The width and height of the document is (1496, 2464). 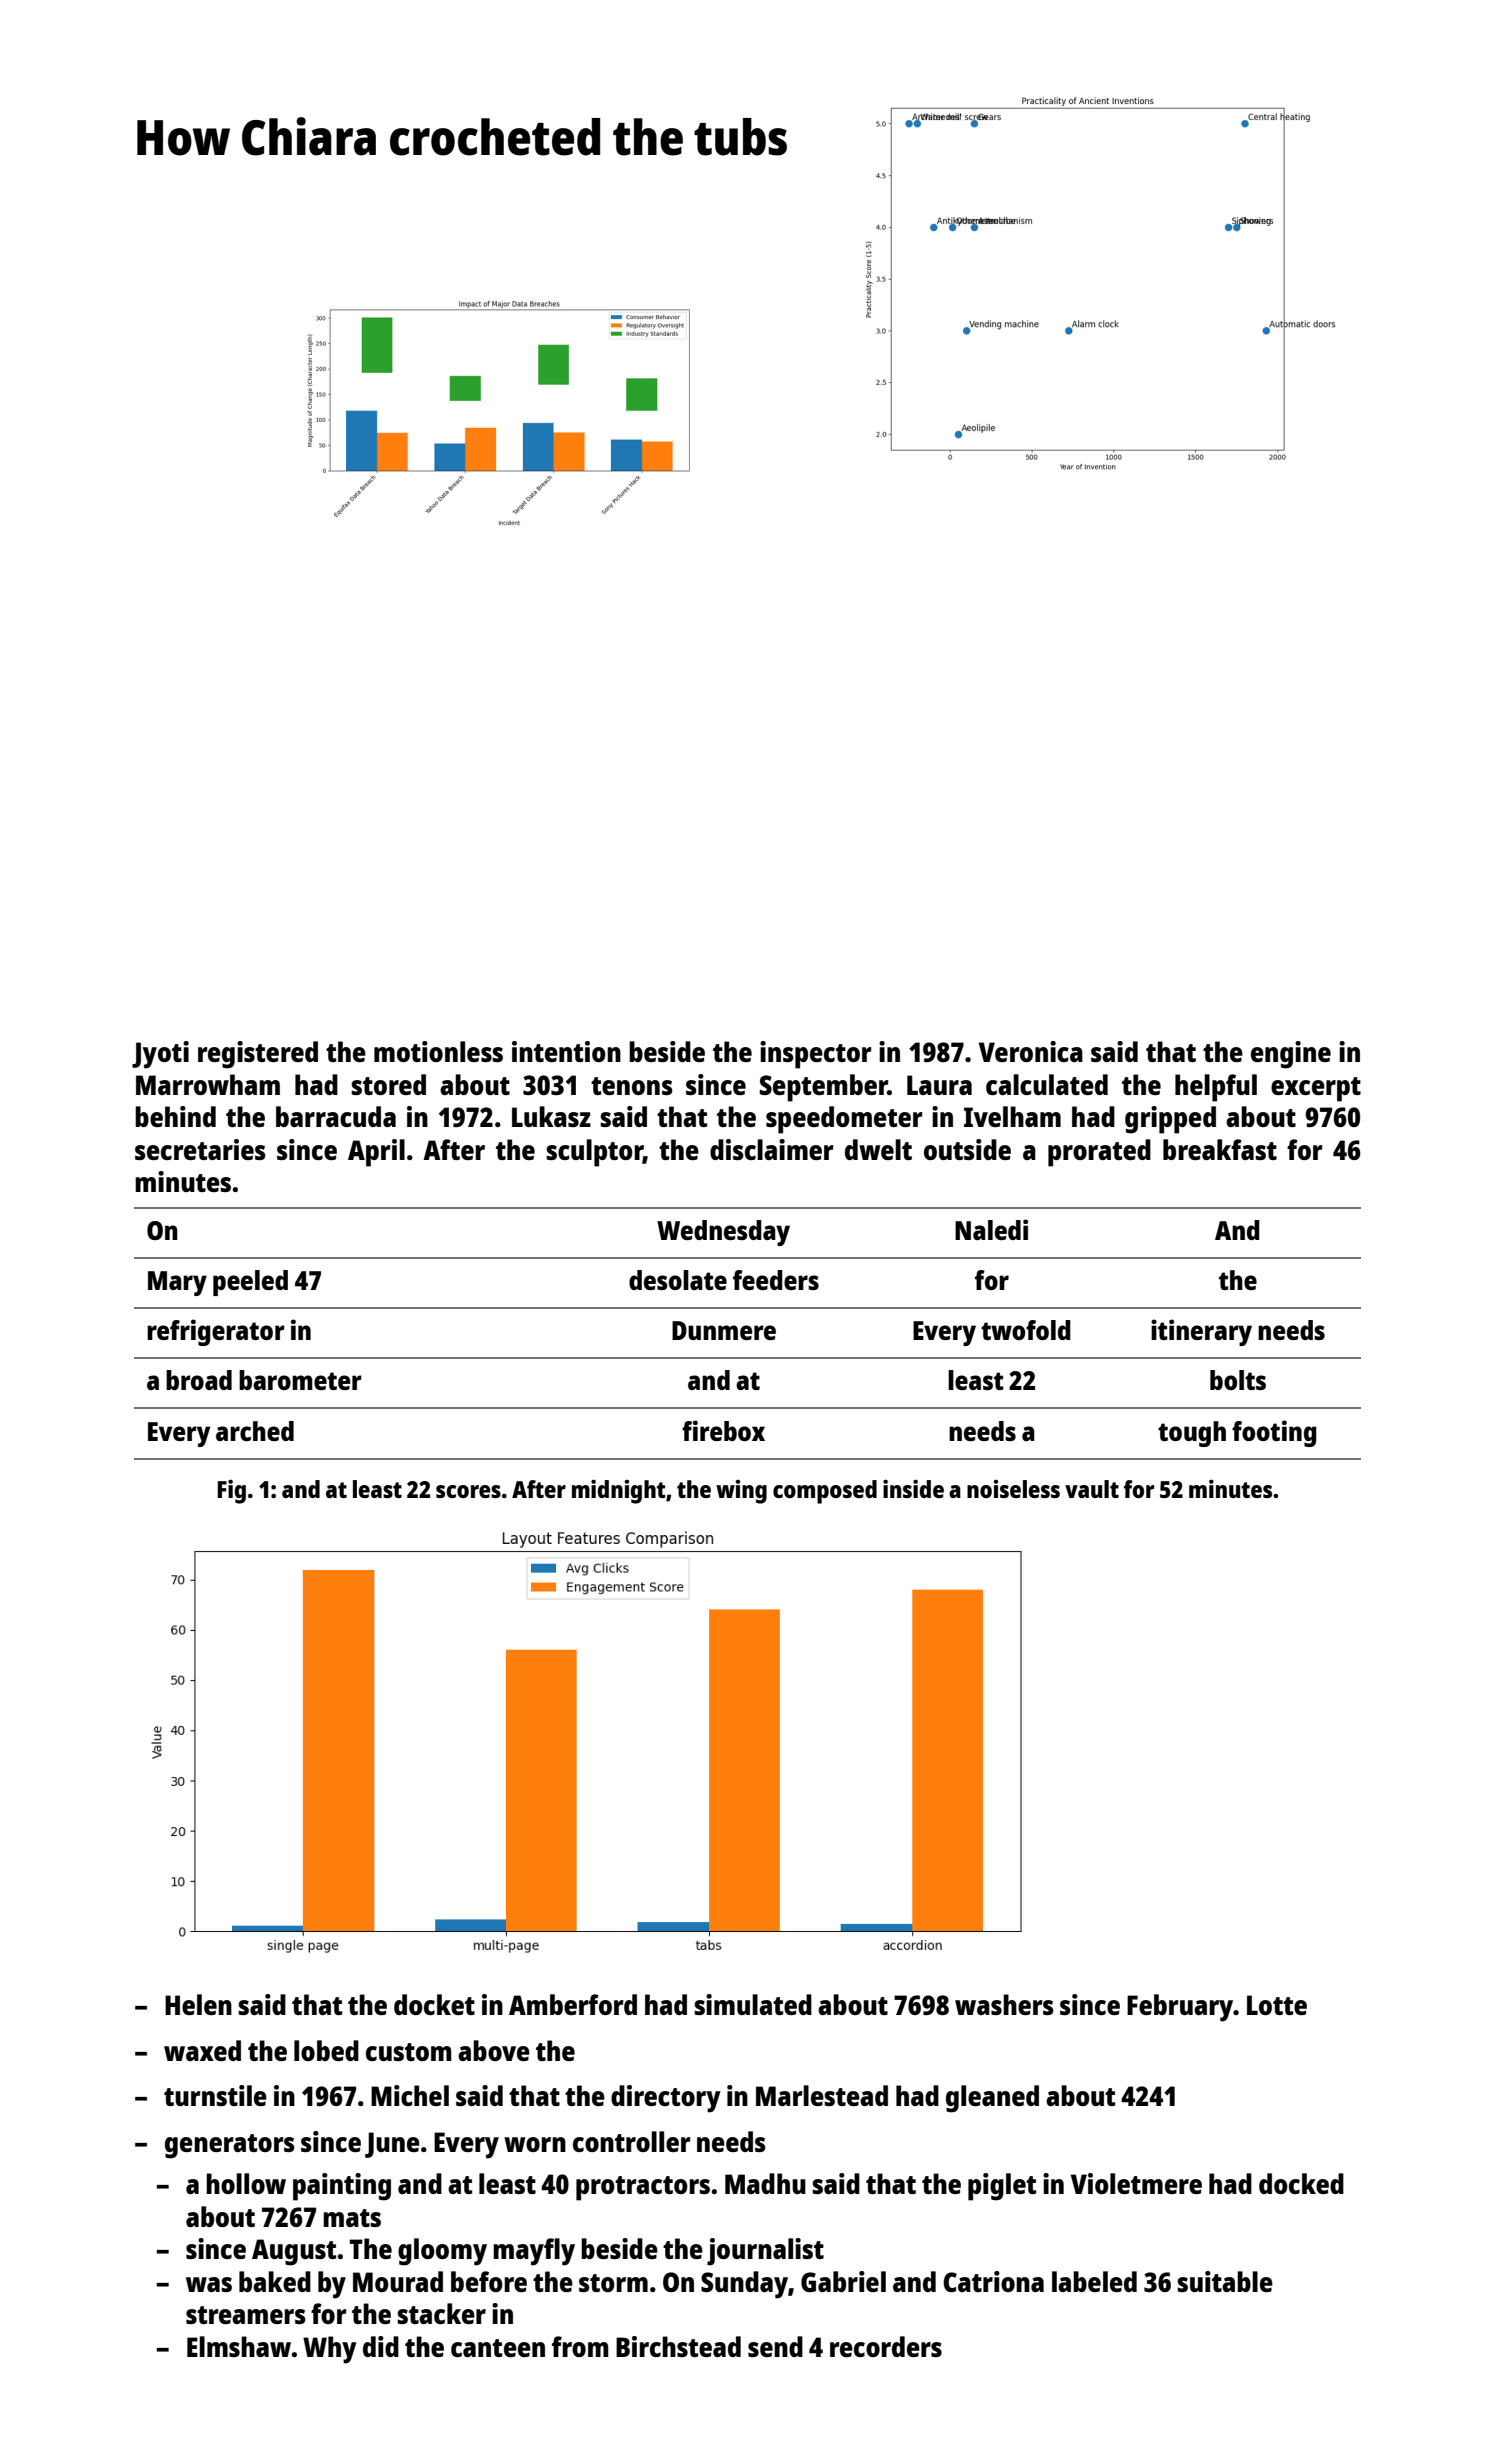 What do you see at coordinates (825, 1492) in the document?
I see `composed` at bounding box center [825, 1492].
